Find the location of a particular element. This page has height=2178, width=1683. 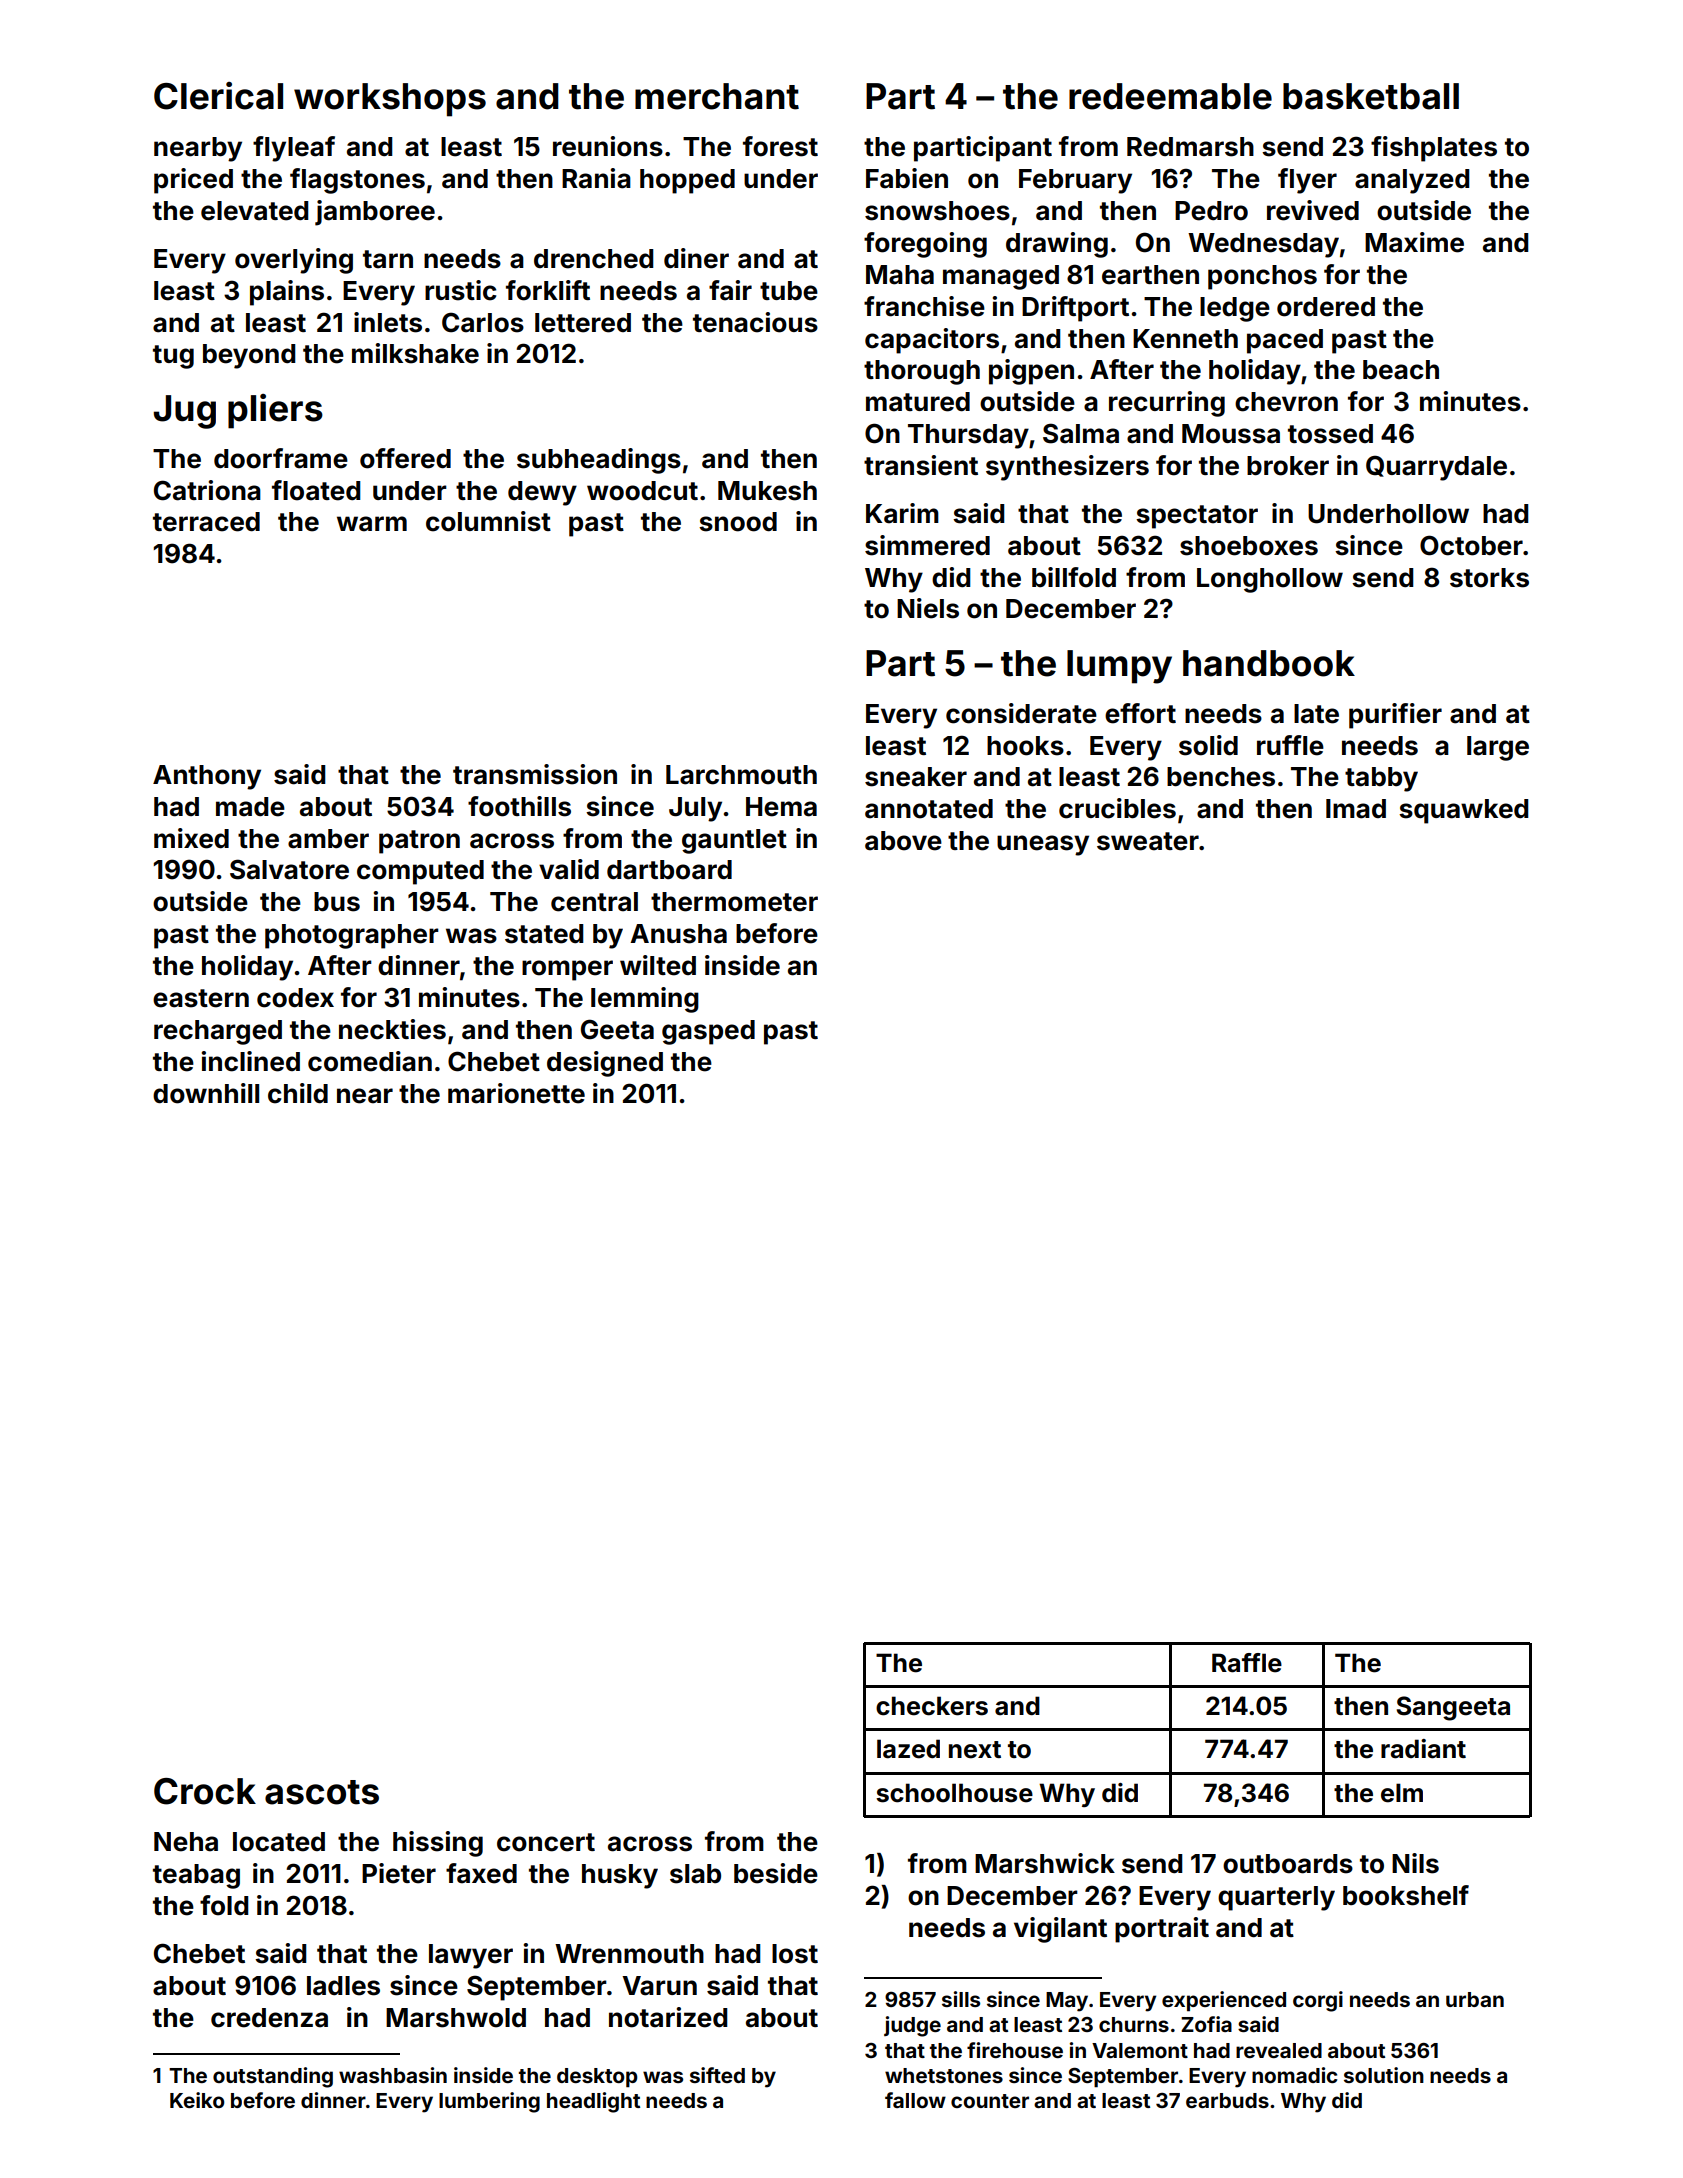

merchant is located at coordinates (717, 96).
